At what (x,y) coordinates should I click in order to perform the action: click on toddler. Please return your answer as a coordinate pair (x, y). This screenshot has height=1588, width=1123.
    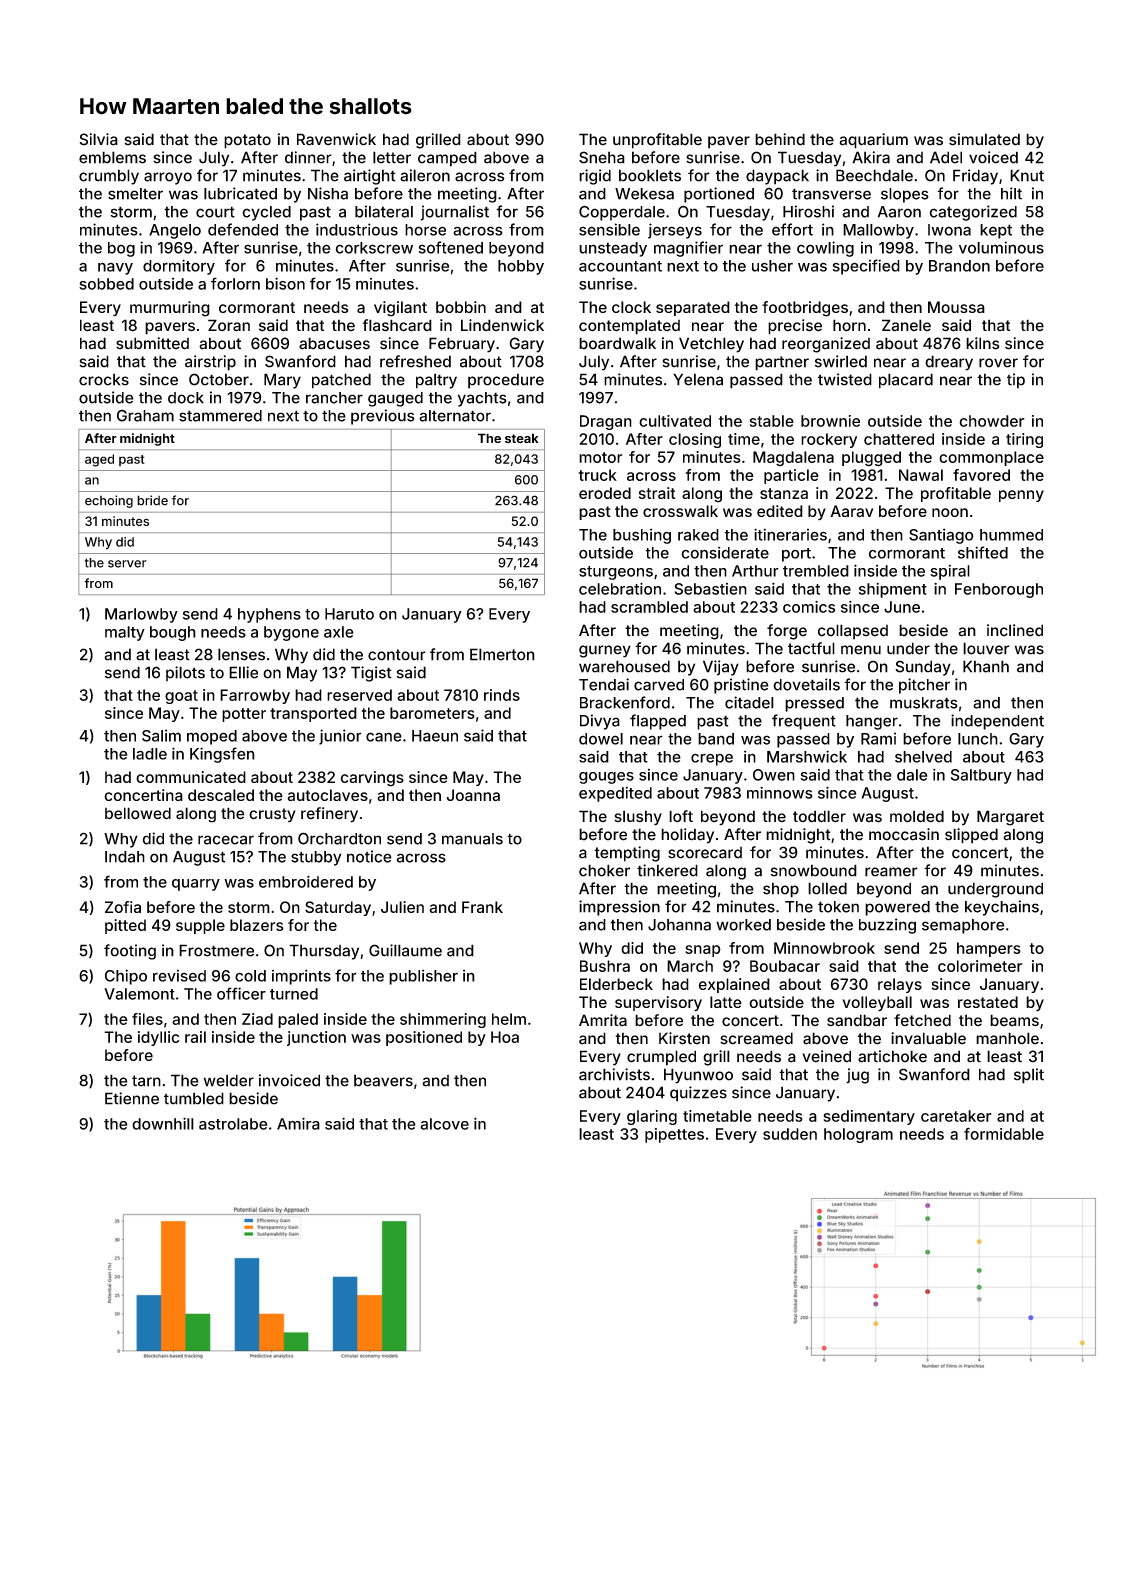
    Looking at the image, I should click on (819, 816).
